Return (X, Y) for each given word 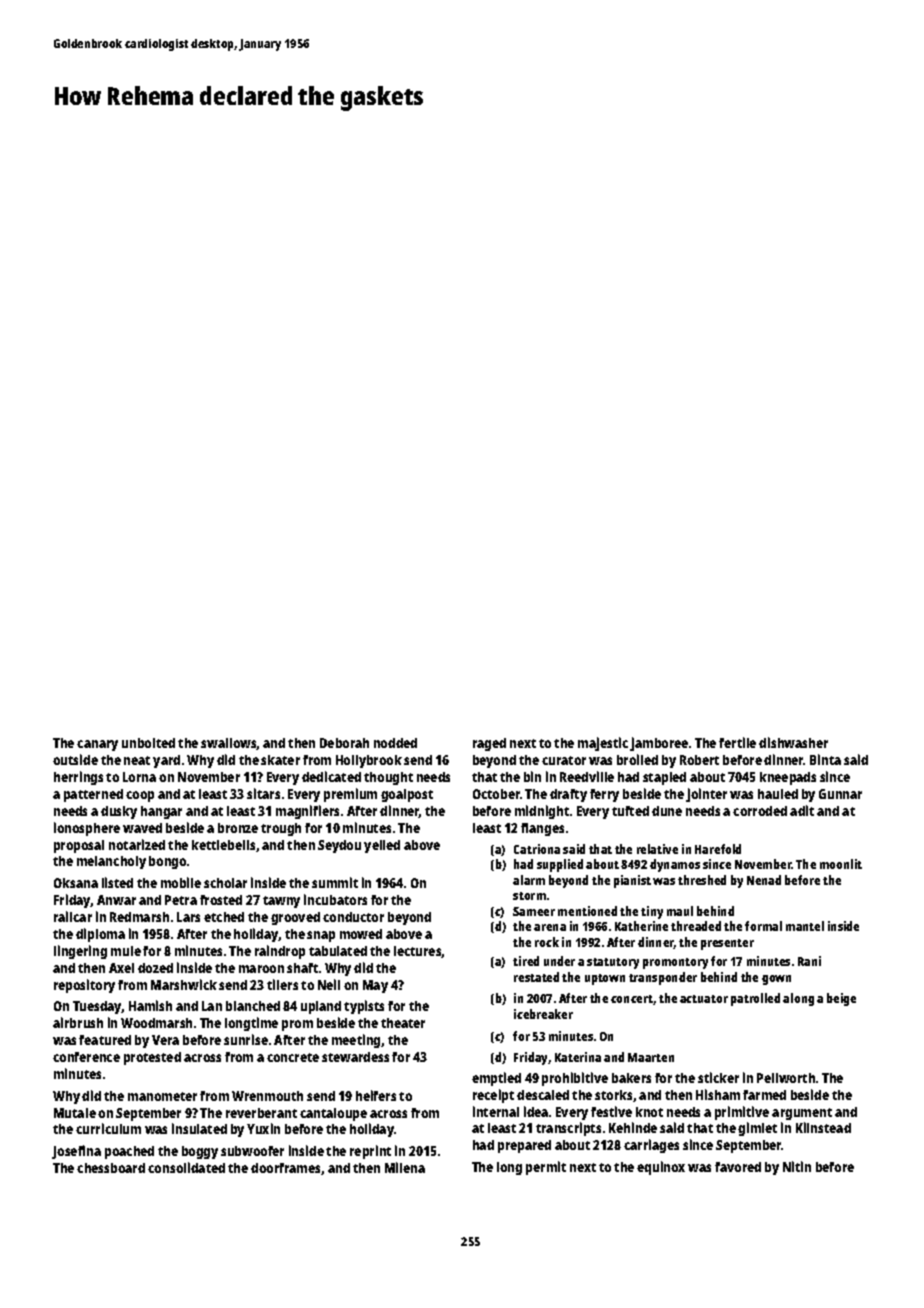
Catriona (537, 849)
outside (75, 759)
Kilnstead (823, 1127)
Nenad (764, 880)
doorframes (286, 1169)
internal (496, 1111)
